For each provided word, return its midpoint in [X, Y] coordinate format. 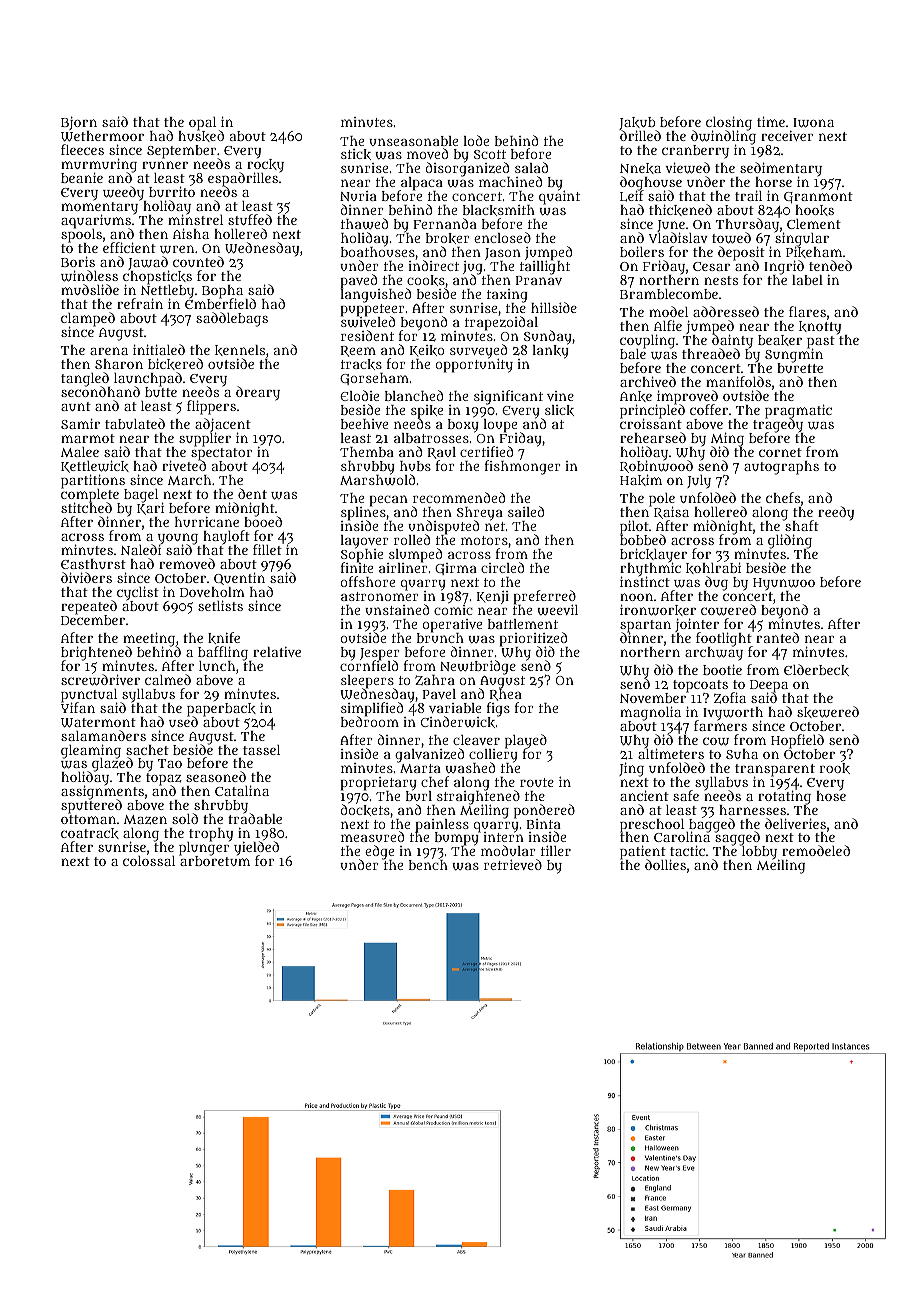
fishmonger [523, 468]
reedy [836, 513]
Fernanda [445, 223]
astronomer [380, 596]
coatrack [90, 833]
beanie [82, 178]
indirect [433, 266]
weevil [557, 610]
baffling [223, 653]
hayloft [226, 537]
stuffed [250, 219]
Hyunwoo [784, 584]
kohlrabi [713, 568]
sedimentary [781, 169]
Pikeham [814, 252]
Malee [80, 452]
